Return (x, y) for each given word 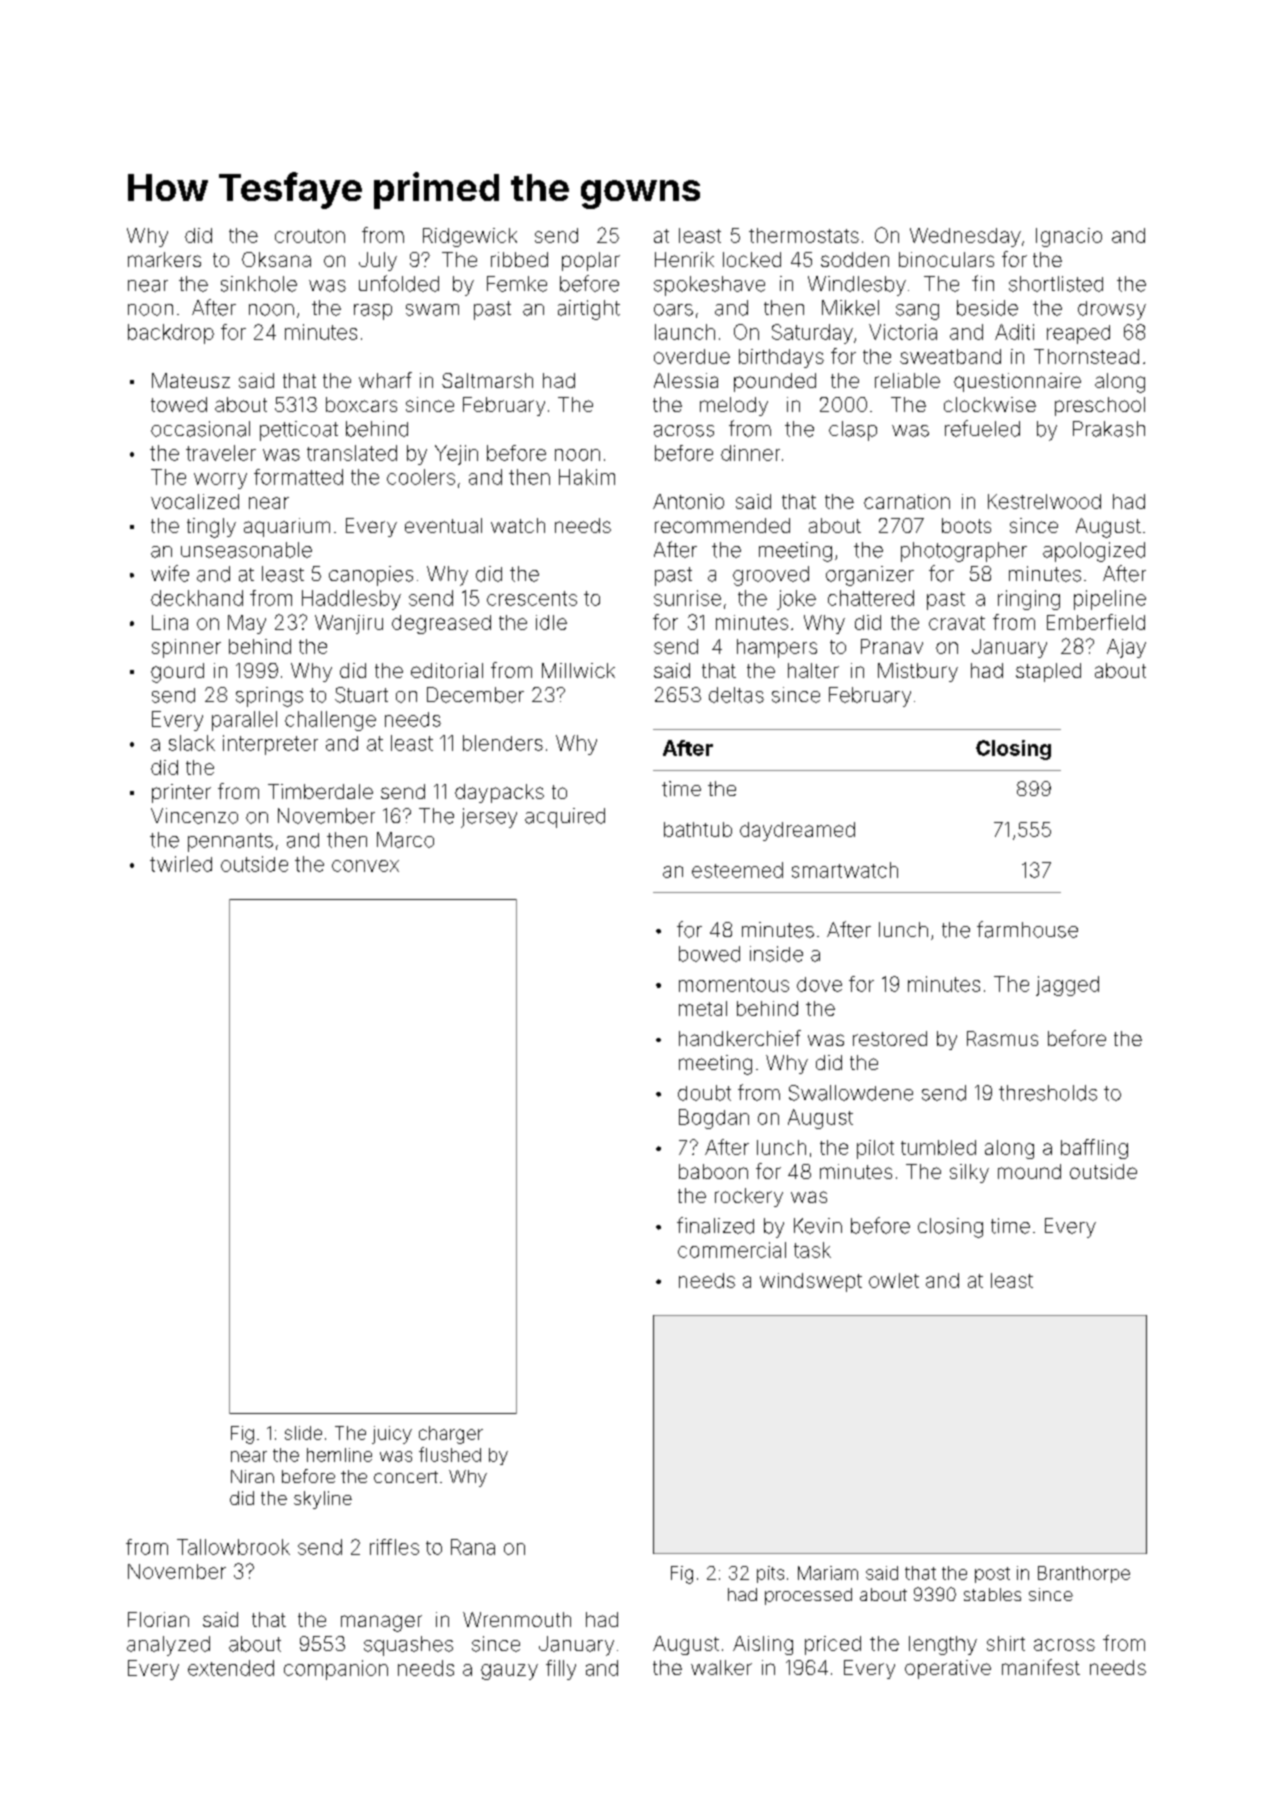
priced (833, 1645)
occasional (200, 429)
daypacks (499, 793)
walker (721, 1667)
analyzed (168, 1646)
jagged (1067, 986)
